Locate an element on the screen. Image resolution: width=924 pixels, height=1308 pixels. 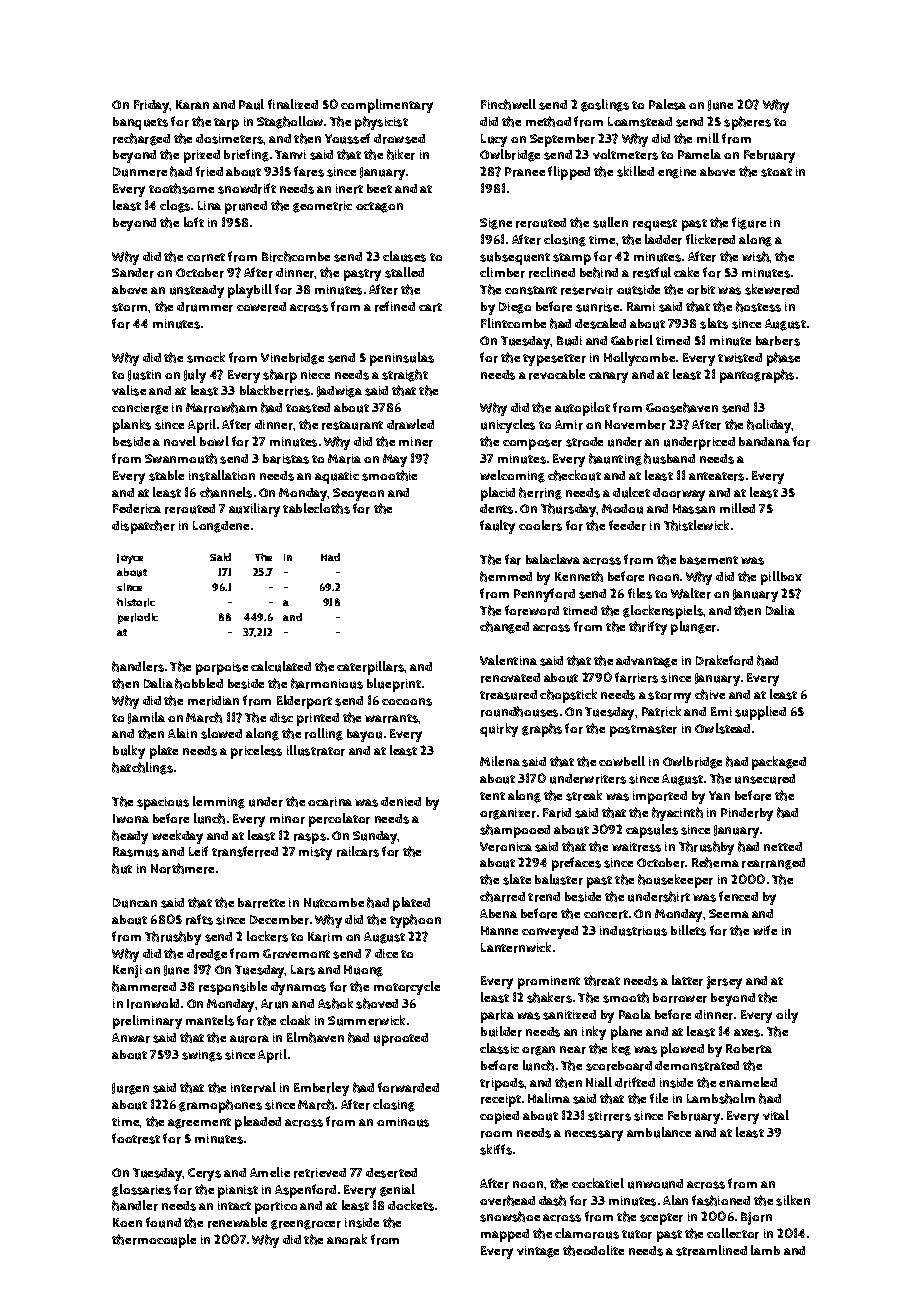
vintage is located at coordinates (538, 1252).
